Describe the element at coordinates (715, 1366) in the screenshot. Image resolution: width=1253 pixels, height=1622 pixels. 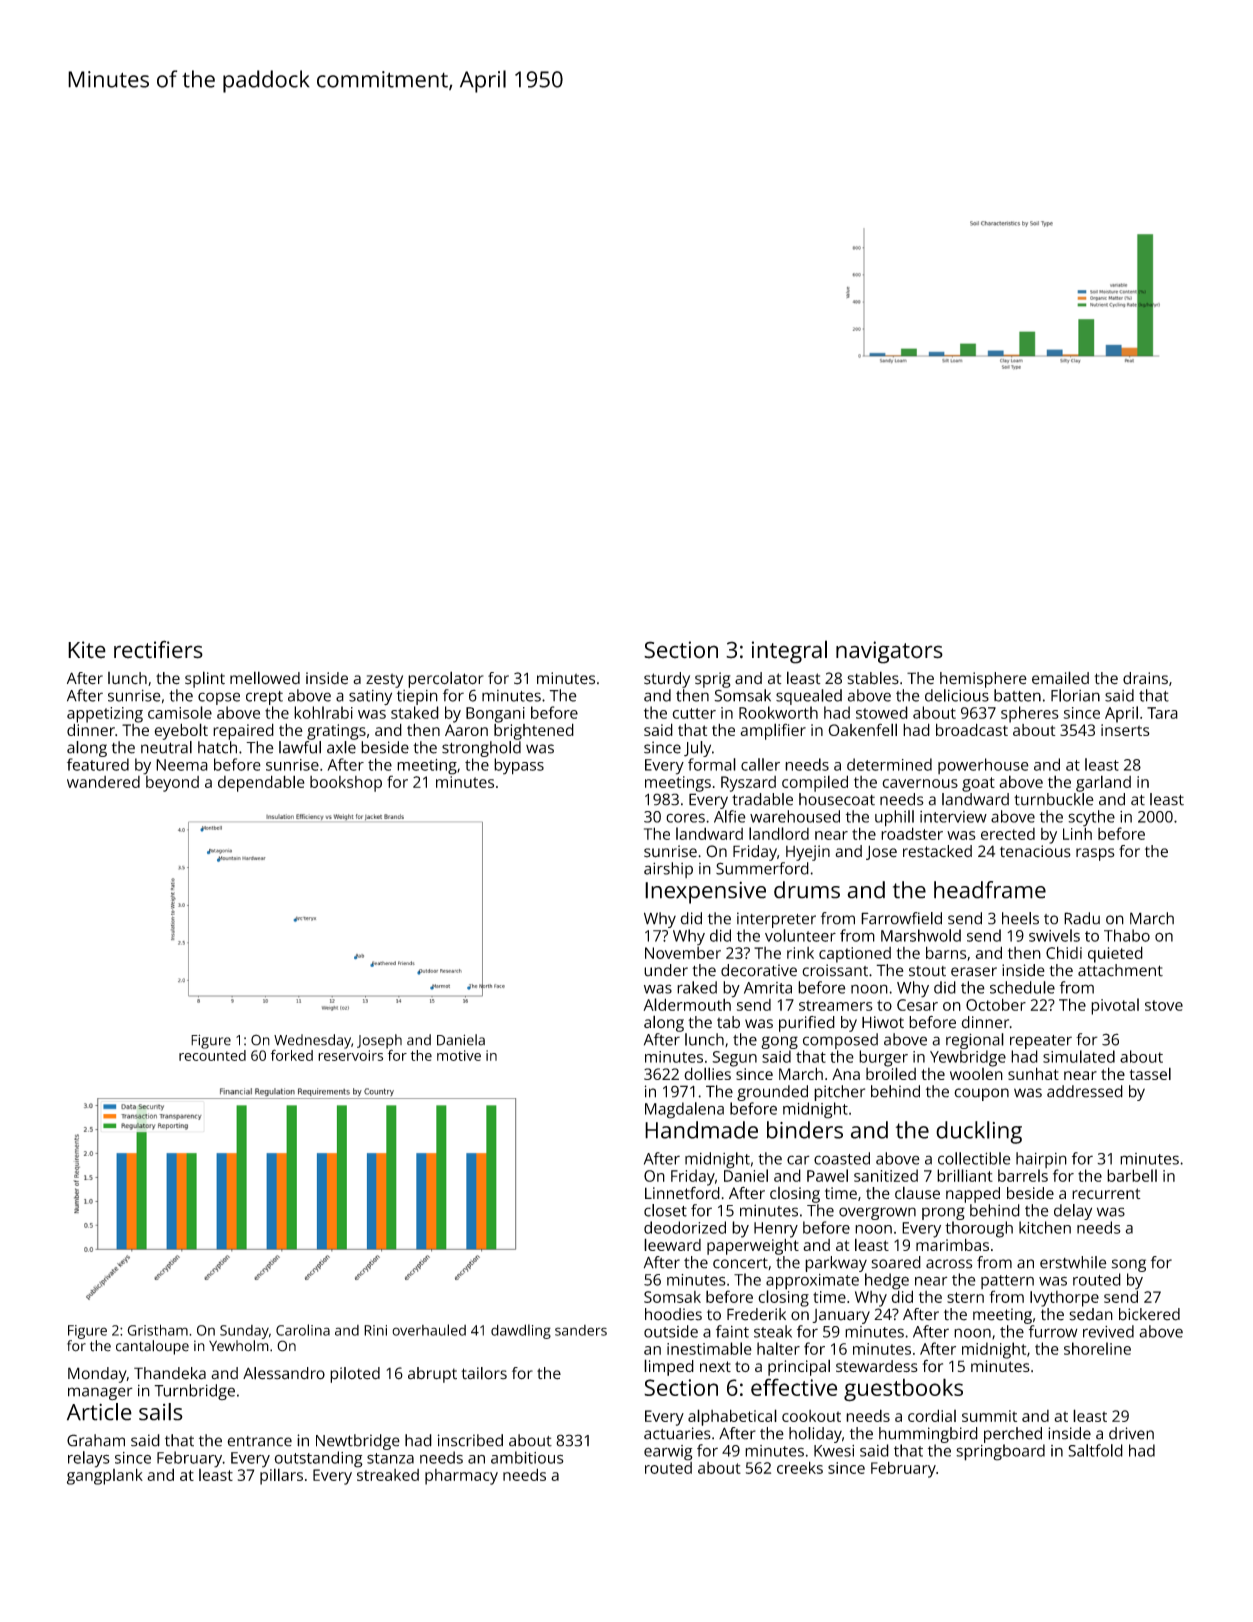
I see `next` at that location.
